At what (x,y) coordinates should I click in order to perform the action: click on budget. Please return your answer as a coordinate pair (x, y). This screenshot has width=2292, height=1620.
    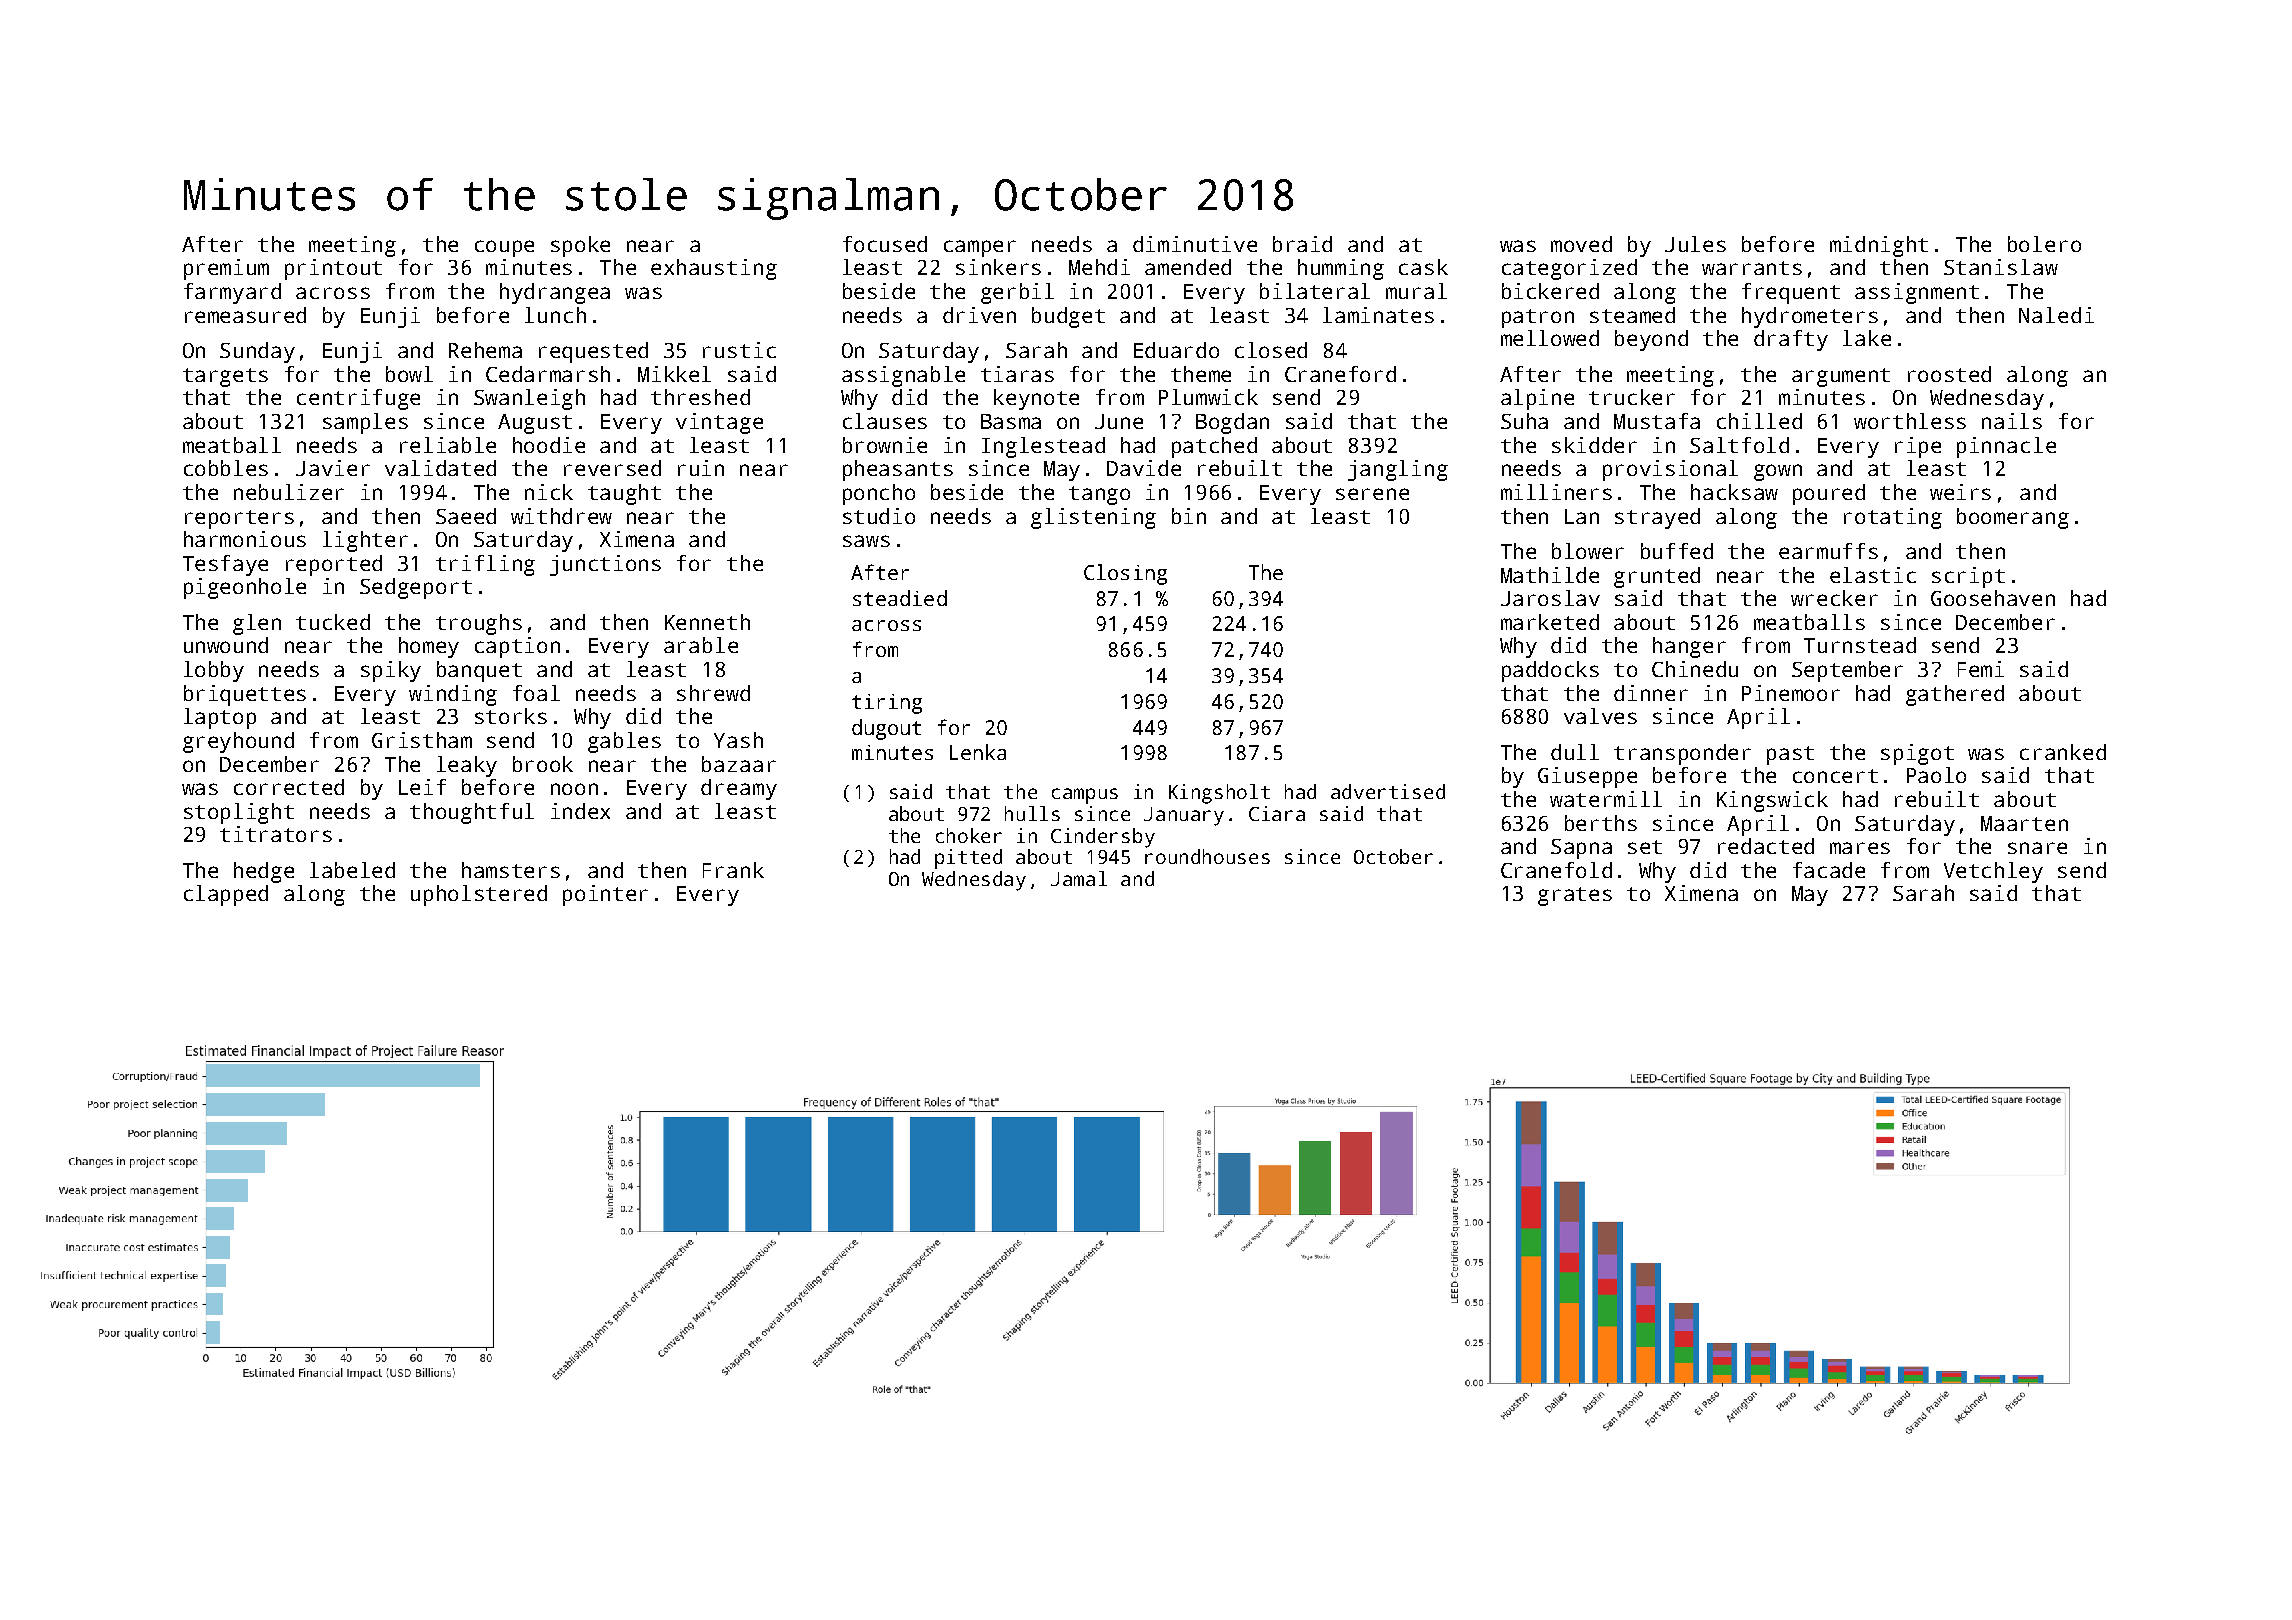
    Looking at the image, I should click on (1068, 317).
